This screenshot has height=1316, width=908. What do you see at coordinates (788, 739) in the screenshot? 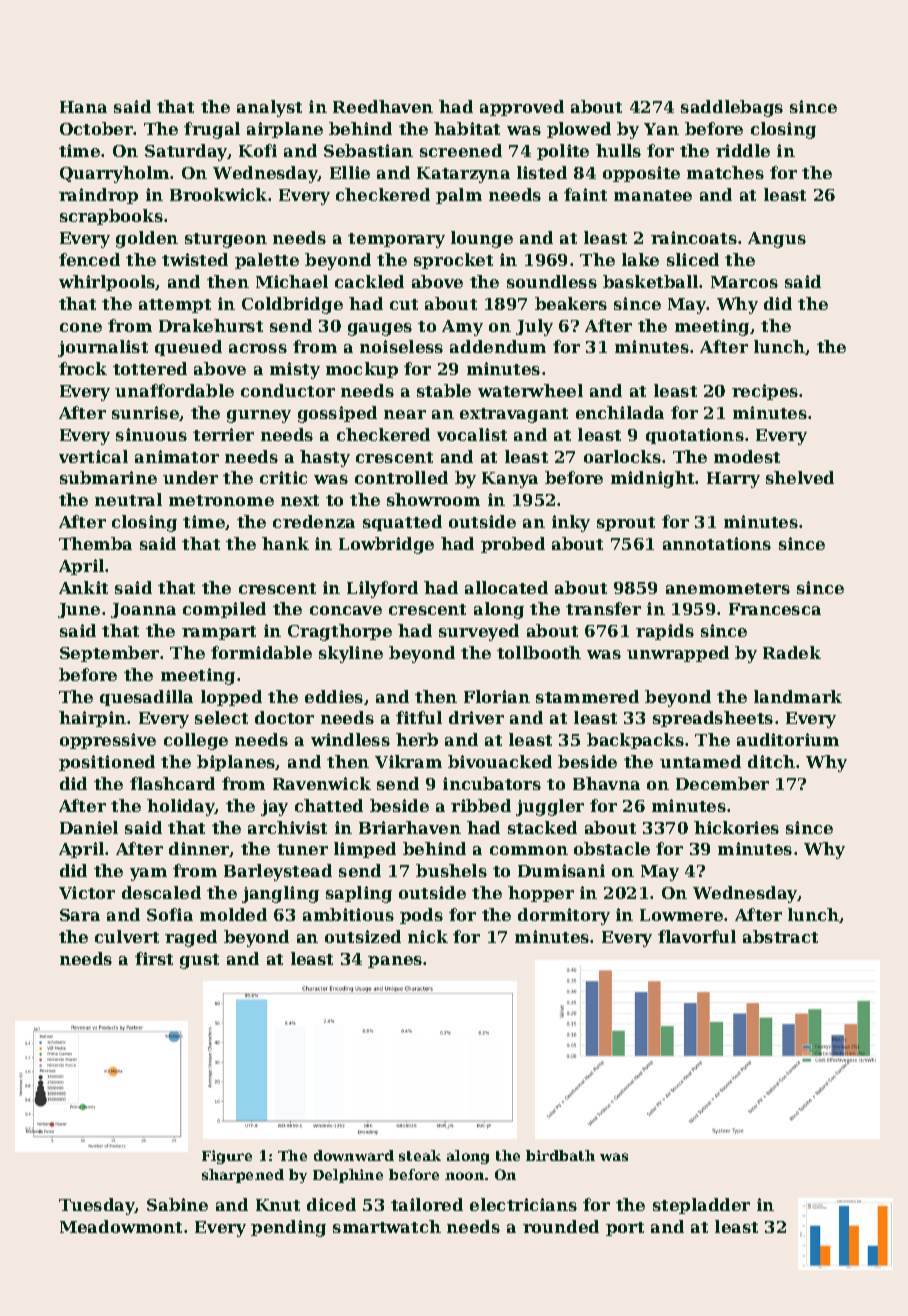
I see `auditorium` at bounding box center [788, 739].
